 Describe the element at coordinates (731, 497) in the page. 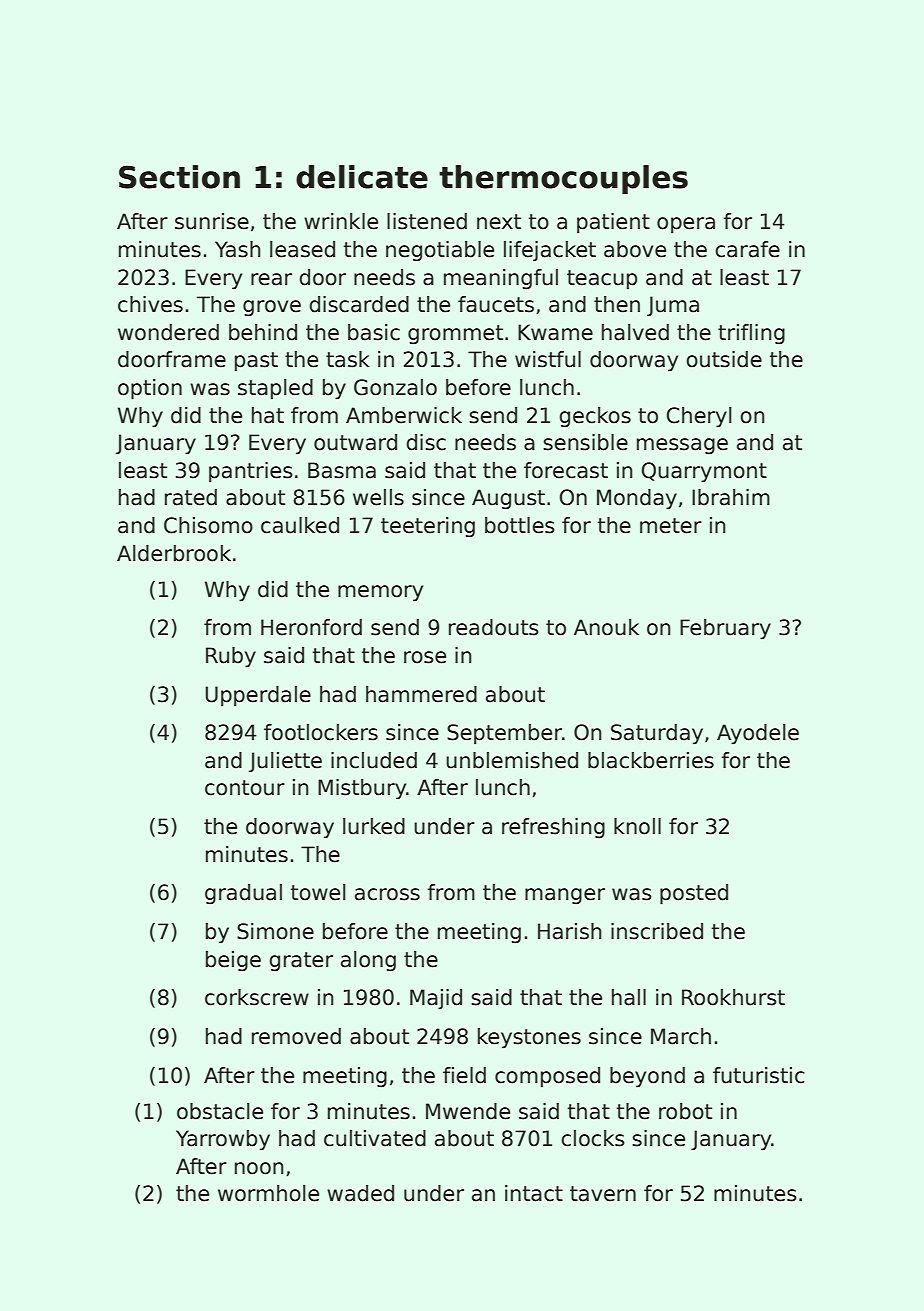

I see `Ibrahim` at that location.
